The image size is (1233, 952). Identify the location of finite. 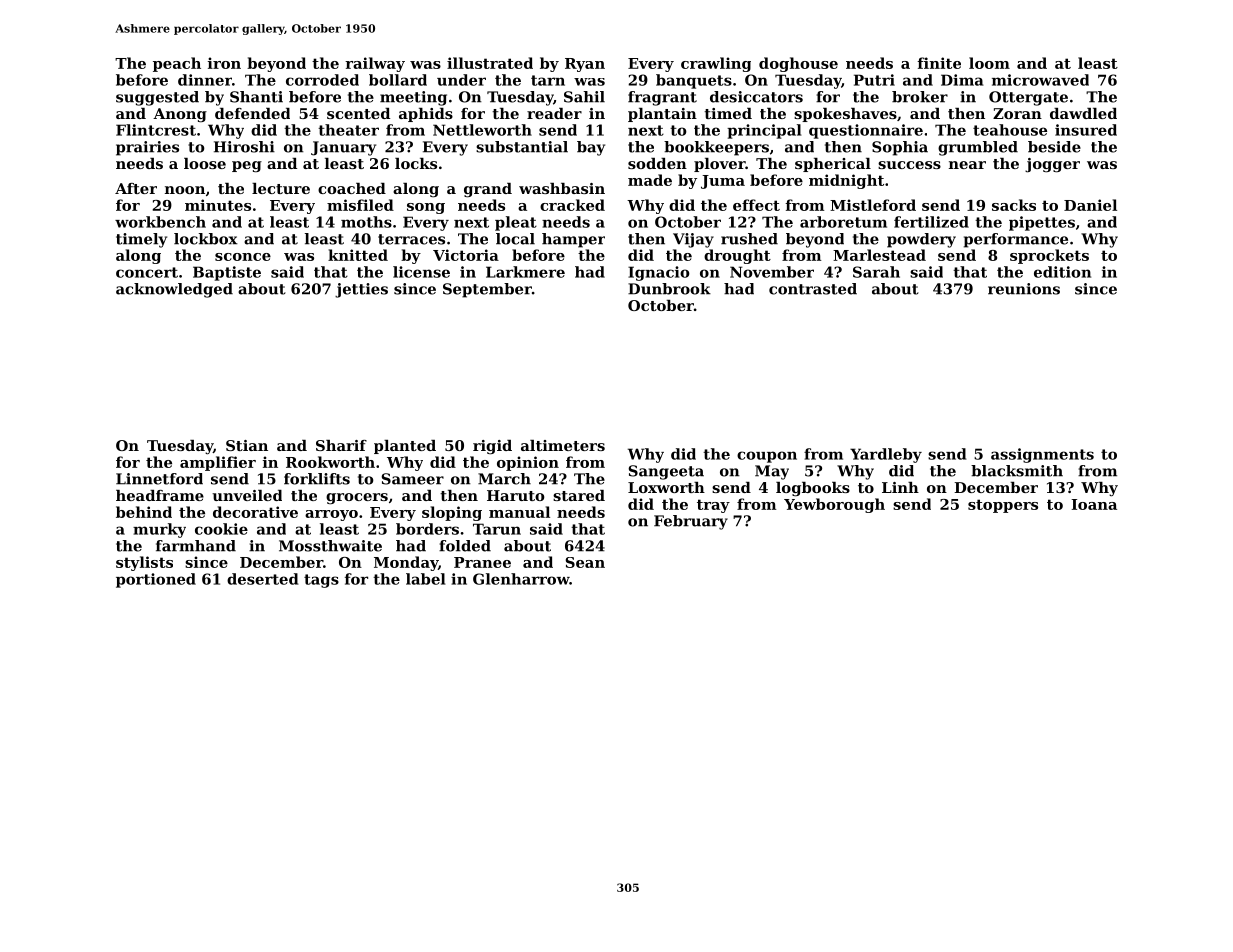
(939, 63).
